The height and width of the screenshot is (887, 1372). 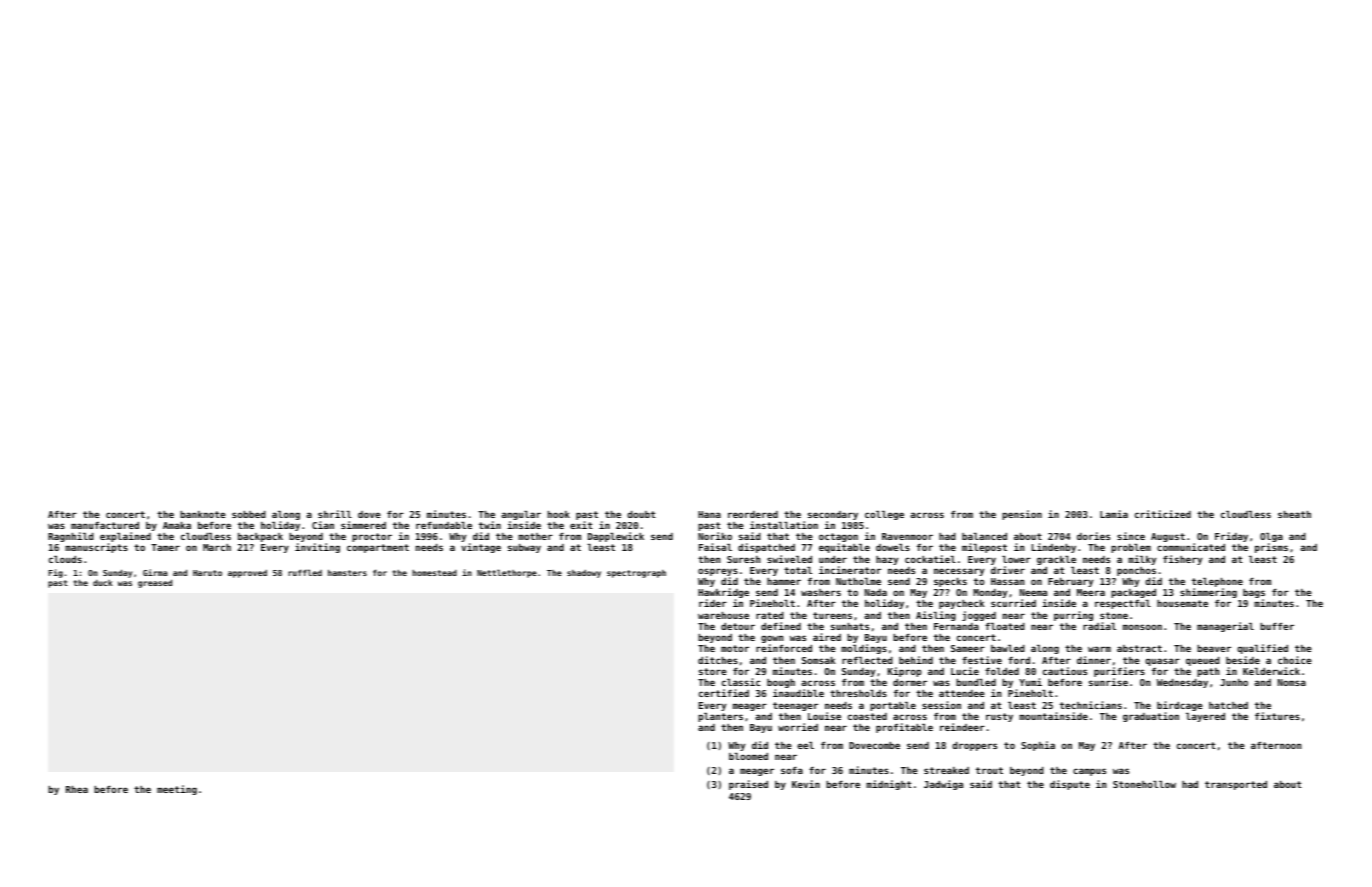 What do you see at coordinates (1038, 746) in the screenshot?
I see `Sophia` at bounding box center [1038, 746].
